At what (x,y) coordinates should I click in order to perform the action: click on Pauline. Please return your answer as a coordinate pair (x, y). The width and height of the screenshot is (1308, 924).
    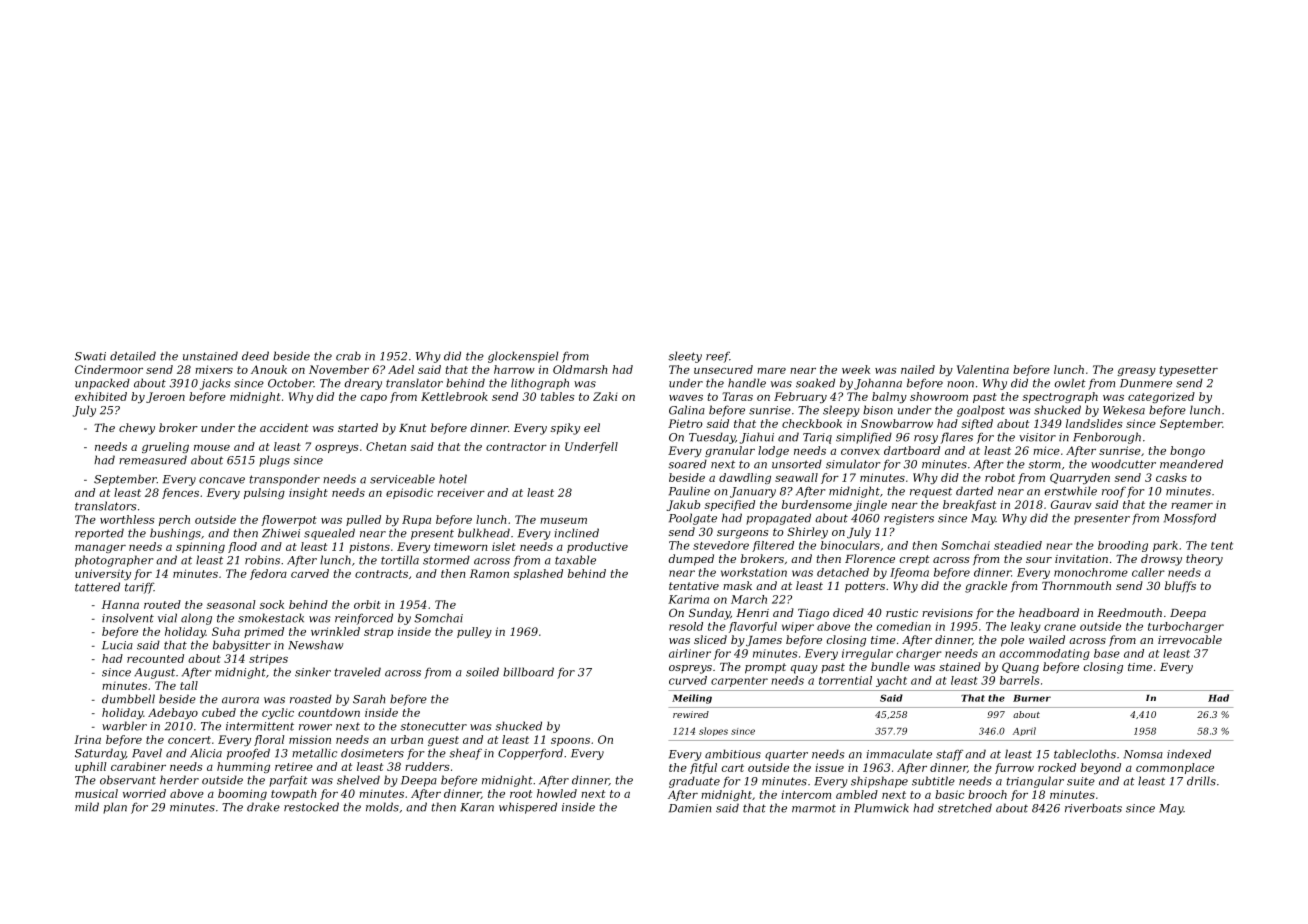
    Looking at the image, I should click on (689, 491).
